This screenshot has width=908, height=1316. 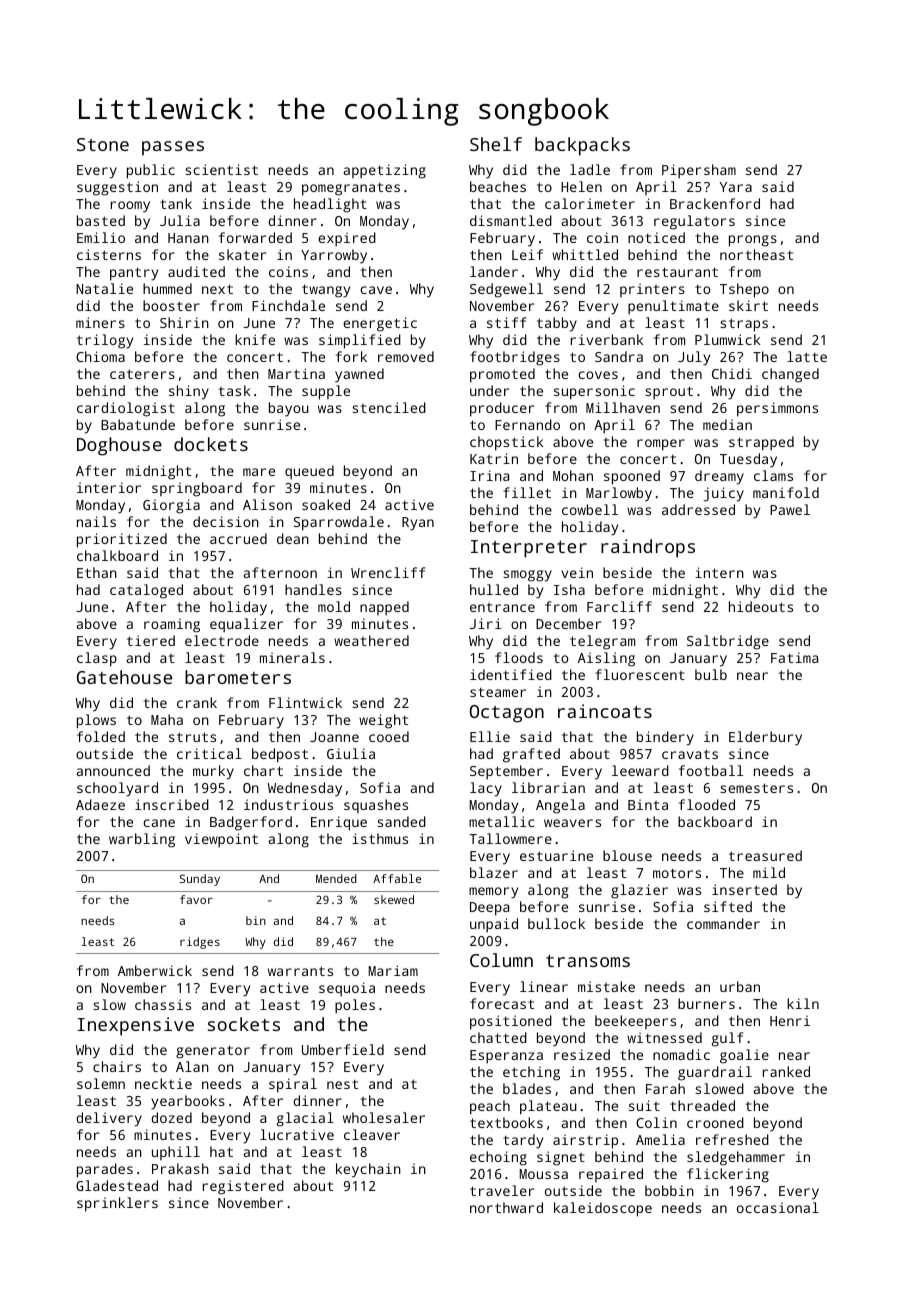 What do you see at coordinates (496, 144) in the screenshot?
I see `Shelf` at bounding box center [496, 144].
